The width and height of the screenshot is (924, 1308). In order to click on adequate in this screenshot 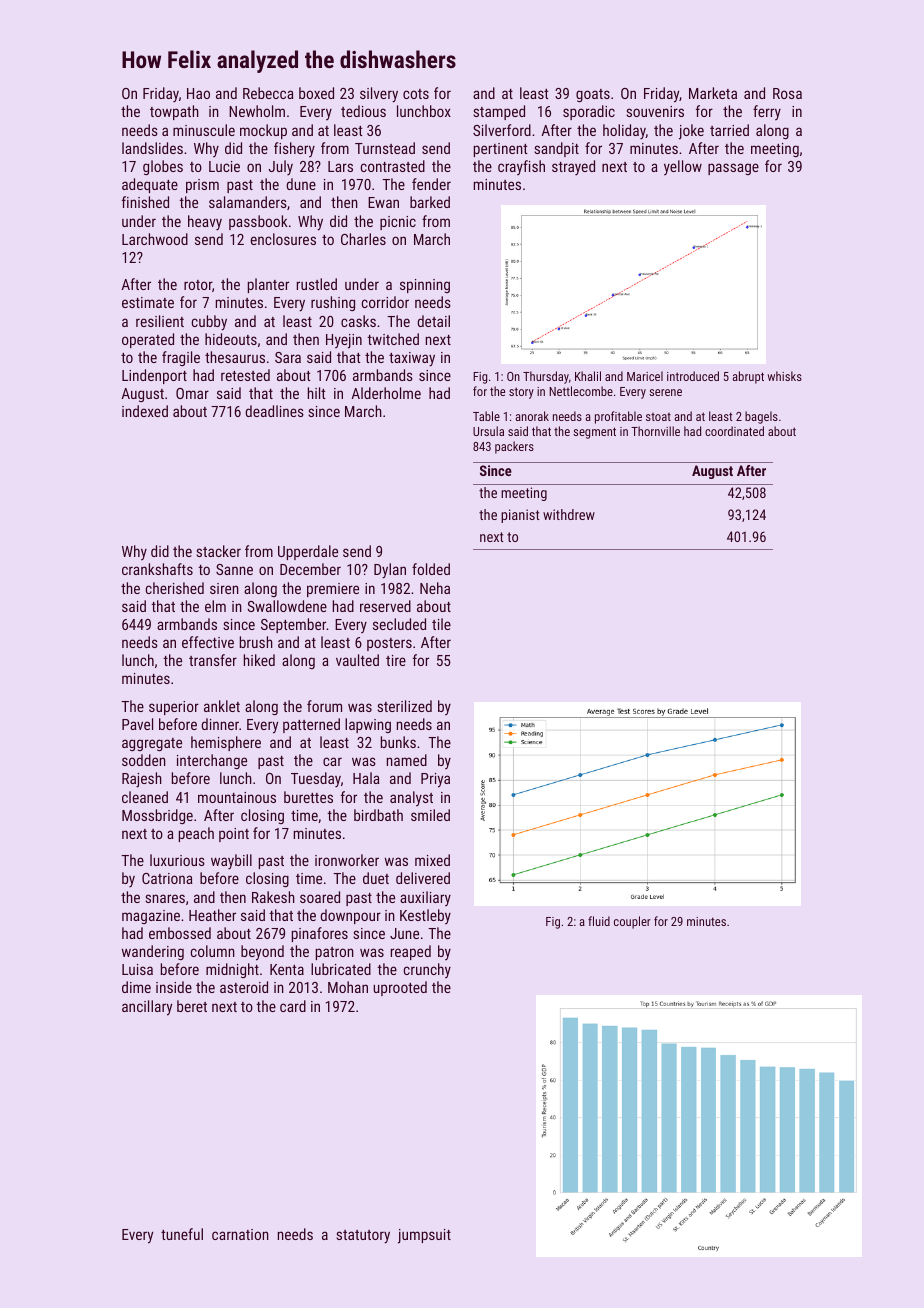, I will do `click(150, 185)`.
